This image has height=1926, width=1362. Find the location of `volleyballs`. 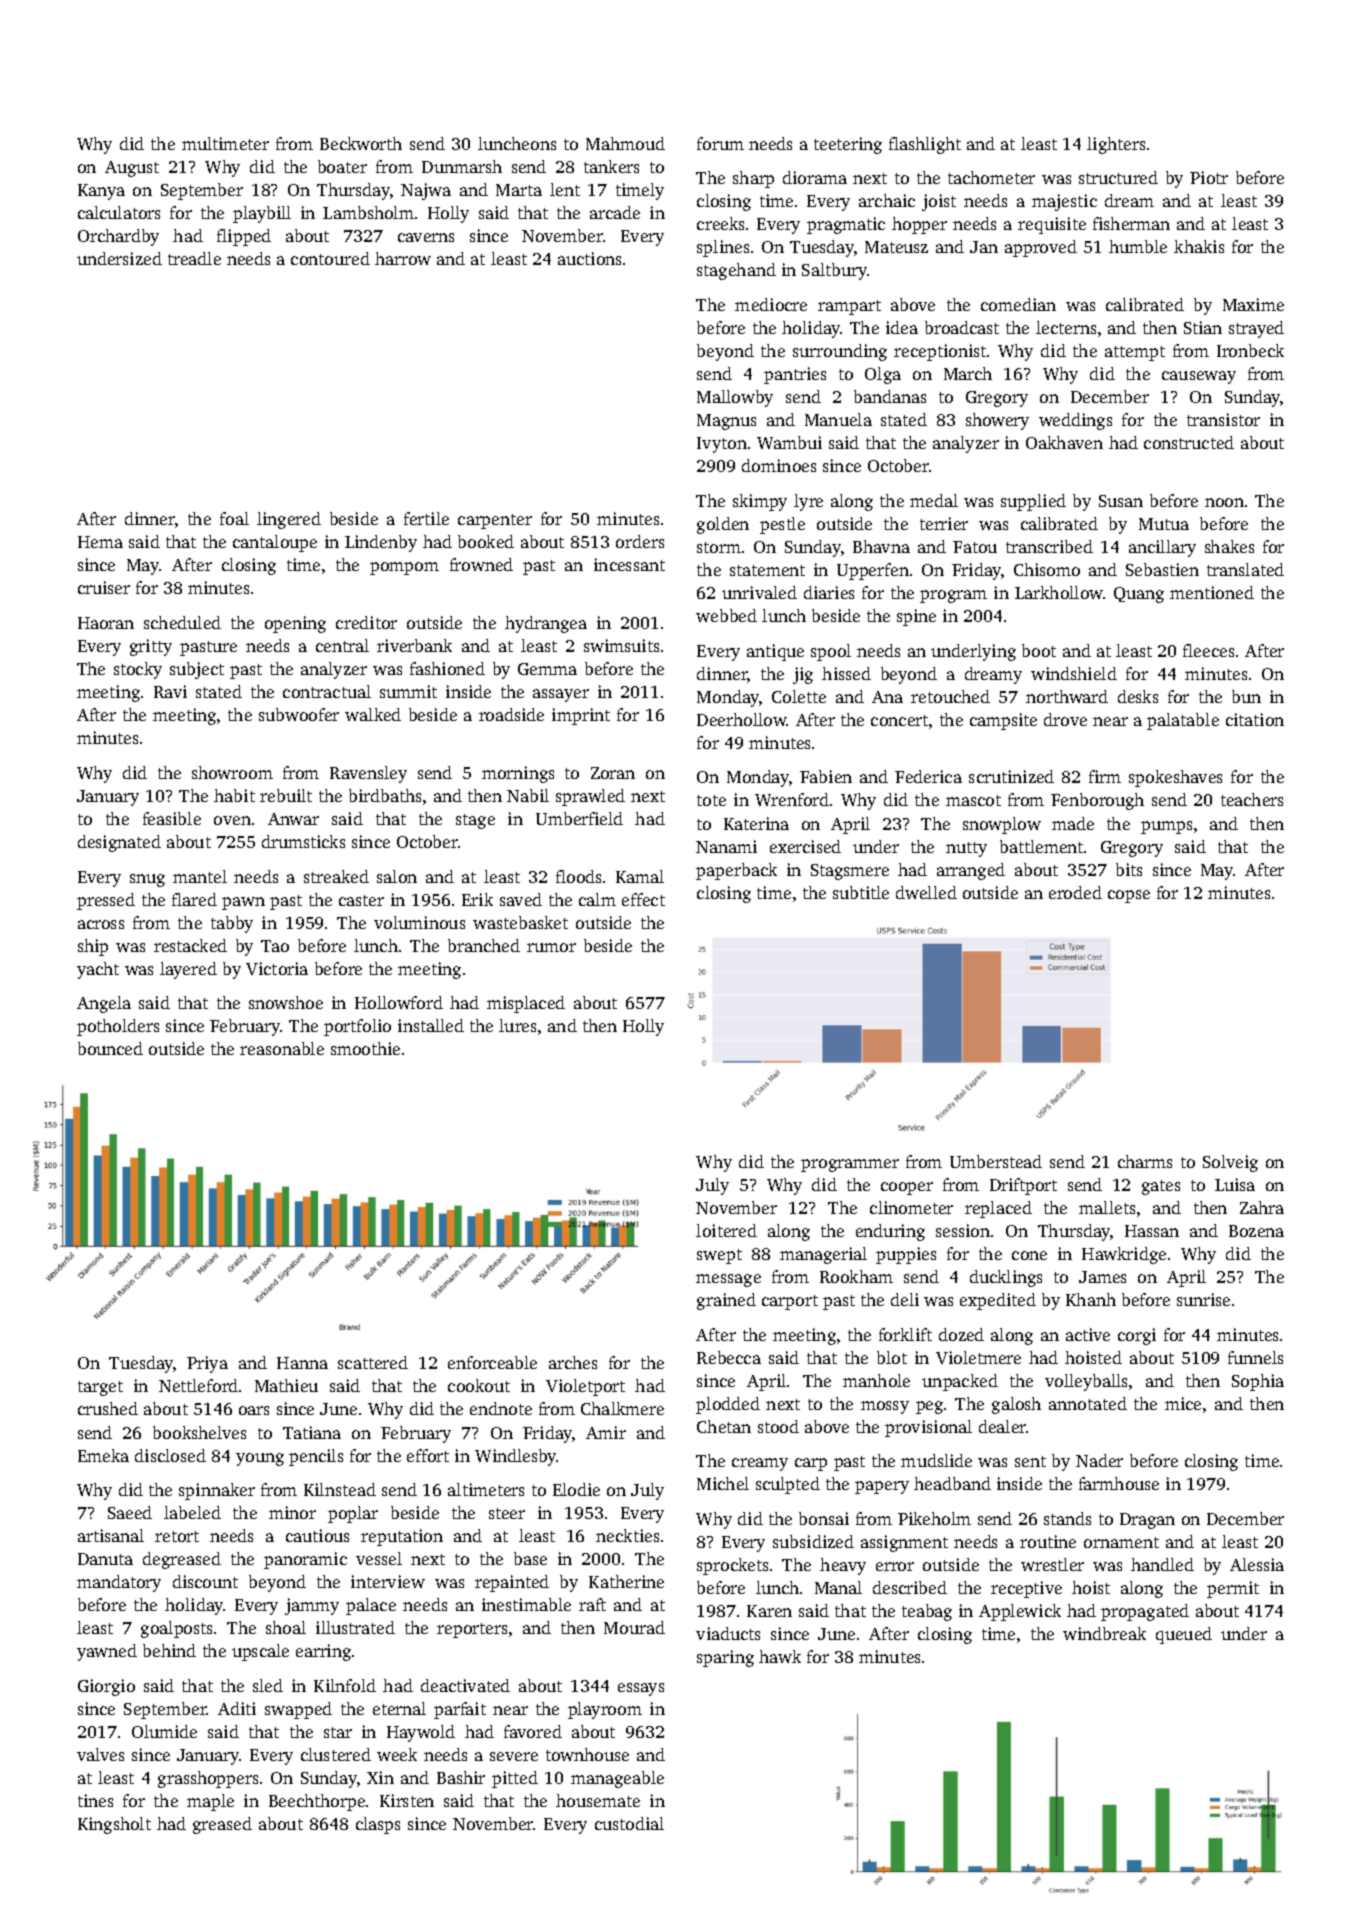

volleyballs is located at coordinates (1086, 1382).
